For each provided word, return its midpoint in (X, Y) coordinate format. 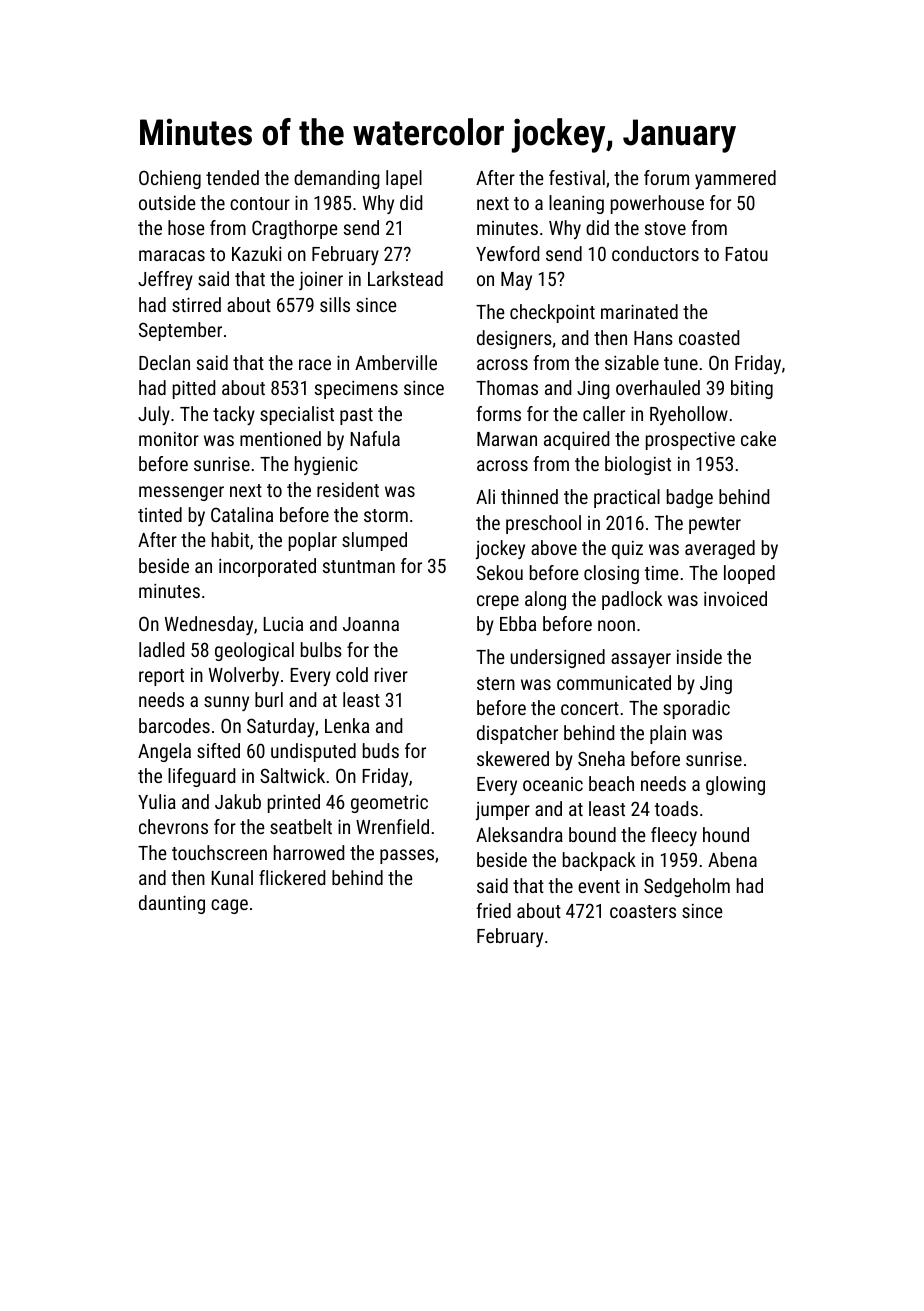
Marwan (507, 439)
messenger (181, 493)
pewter (715, 525)
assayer (641, 660)
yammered (735, 179)
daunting (172, 904)
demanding (337, 179)
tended (232, 177)
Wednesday (209, 625)
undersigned (557, 658)
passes (407, 856)
